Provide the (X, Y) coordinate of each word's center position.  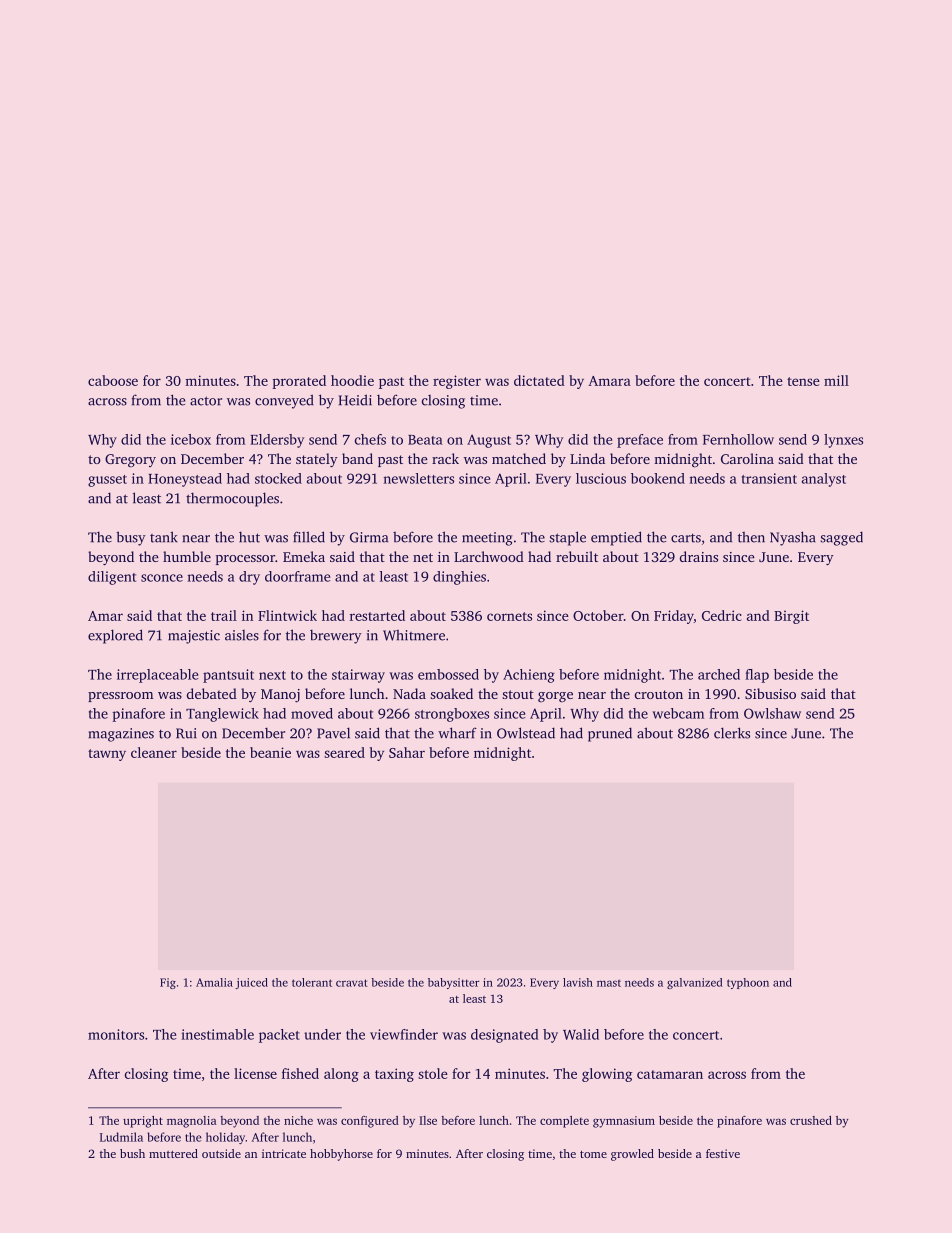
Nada (409, 693)
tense (803, 381)
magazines (121, 735)
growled (632, 1155)
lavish (578, 982)
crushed (811, 1120)
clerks (732, 733)
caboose (113, 380)
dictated (539, 380)
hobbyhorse (341, 1155)
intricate (284, 1153)
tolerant (312, 982)
